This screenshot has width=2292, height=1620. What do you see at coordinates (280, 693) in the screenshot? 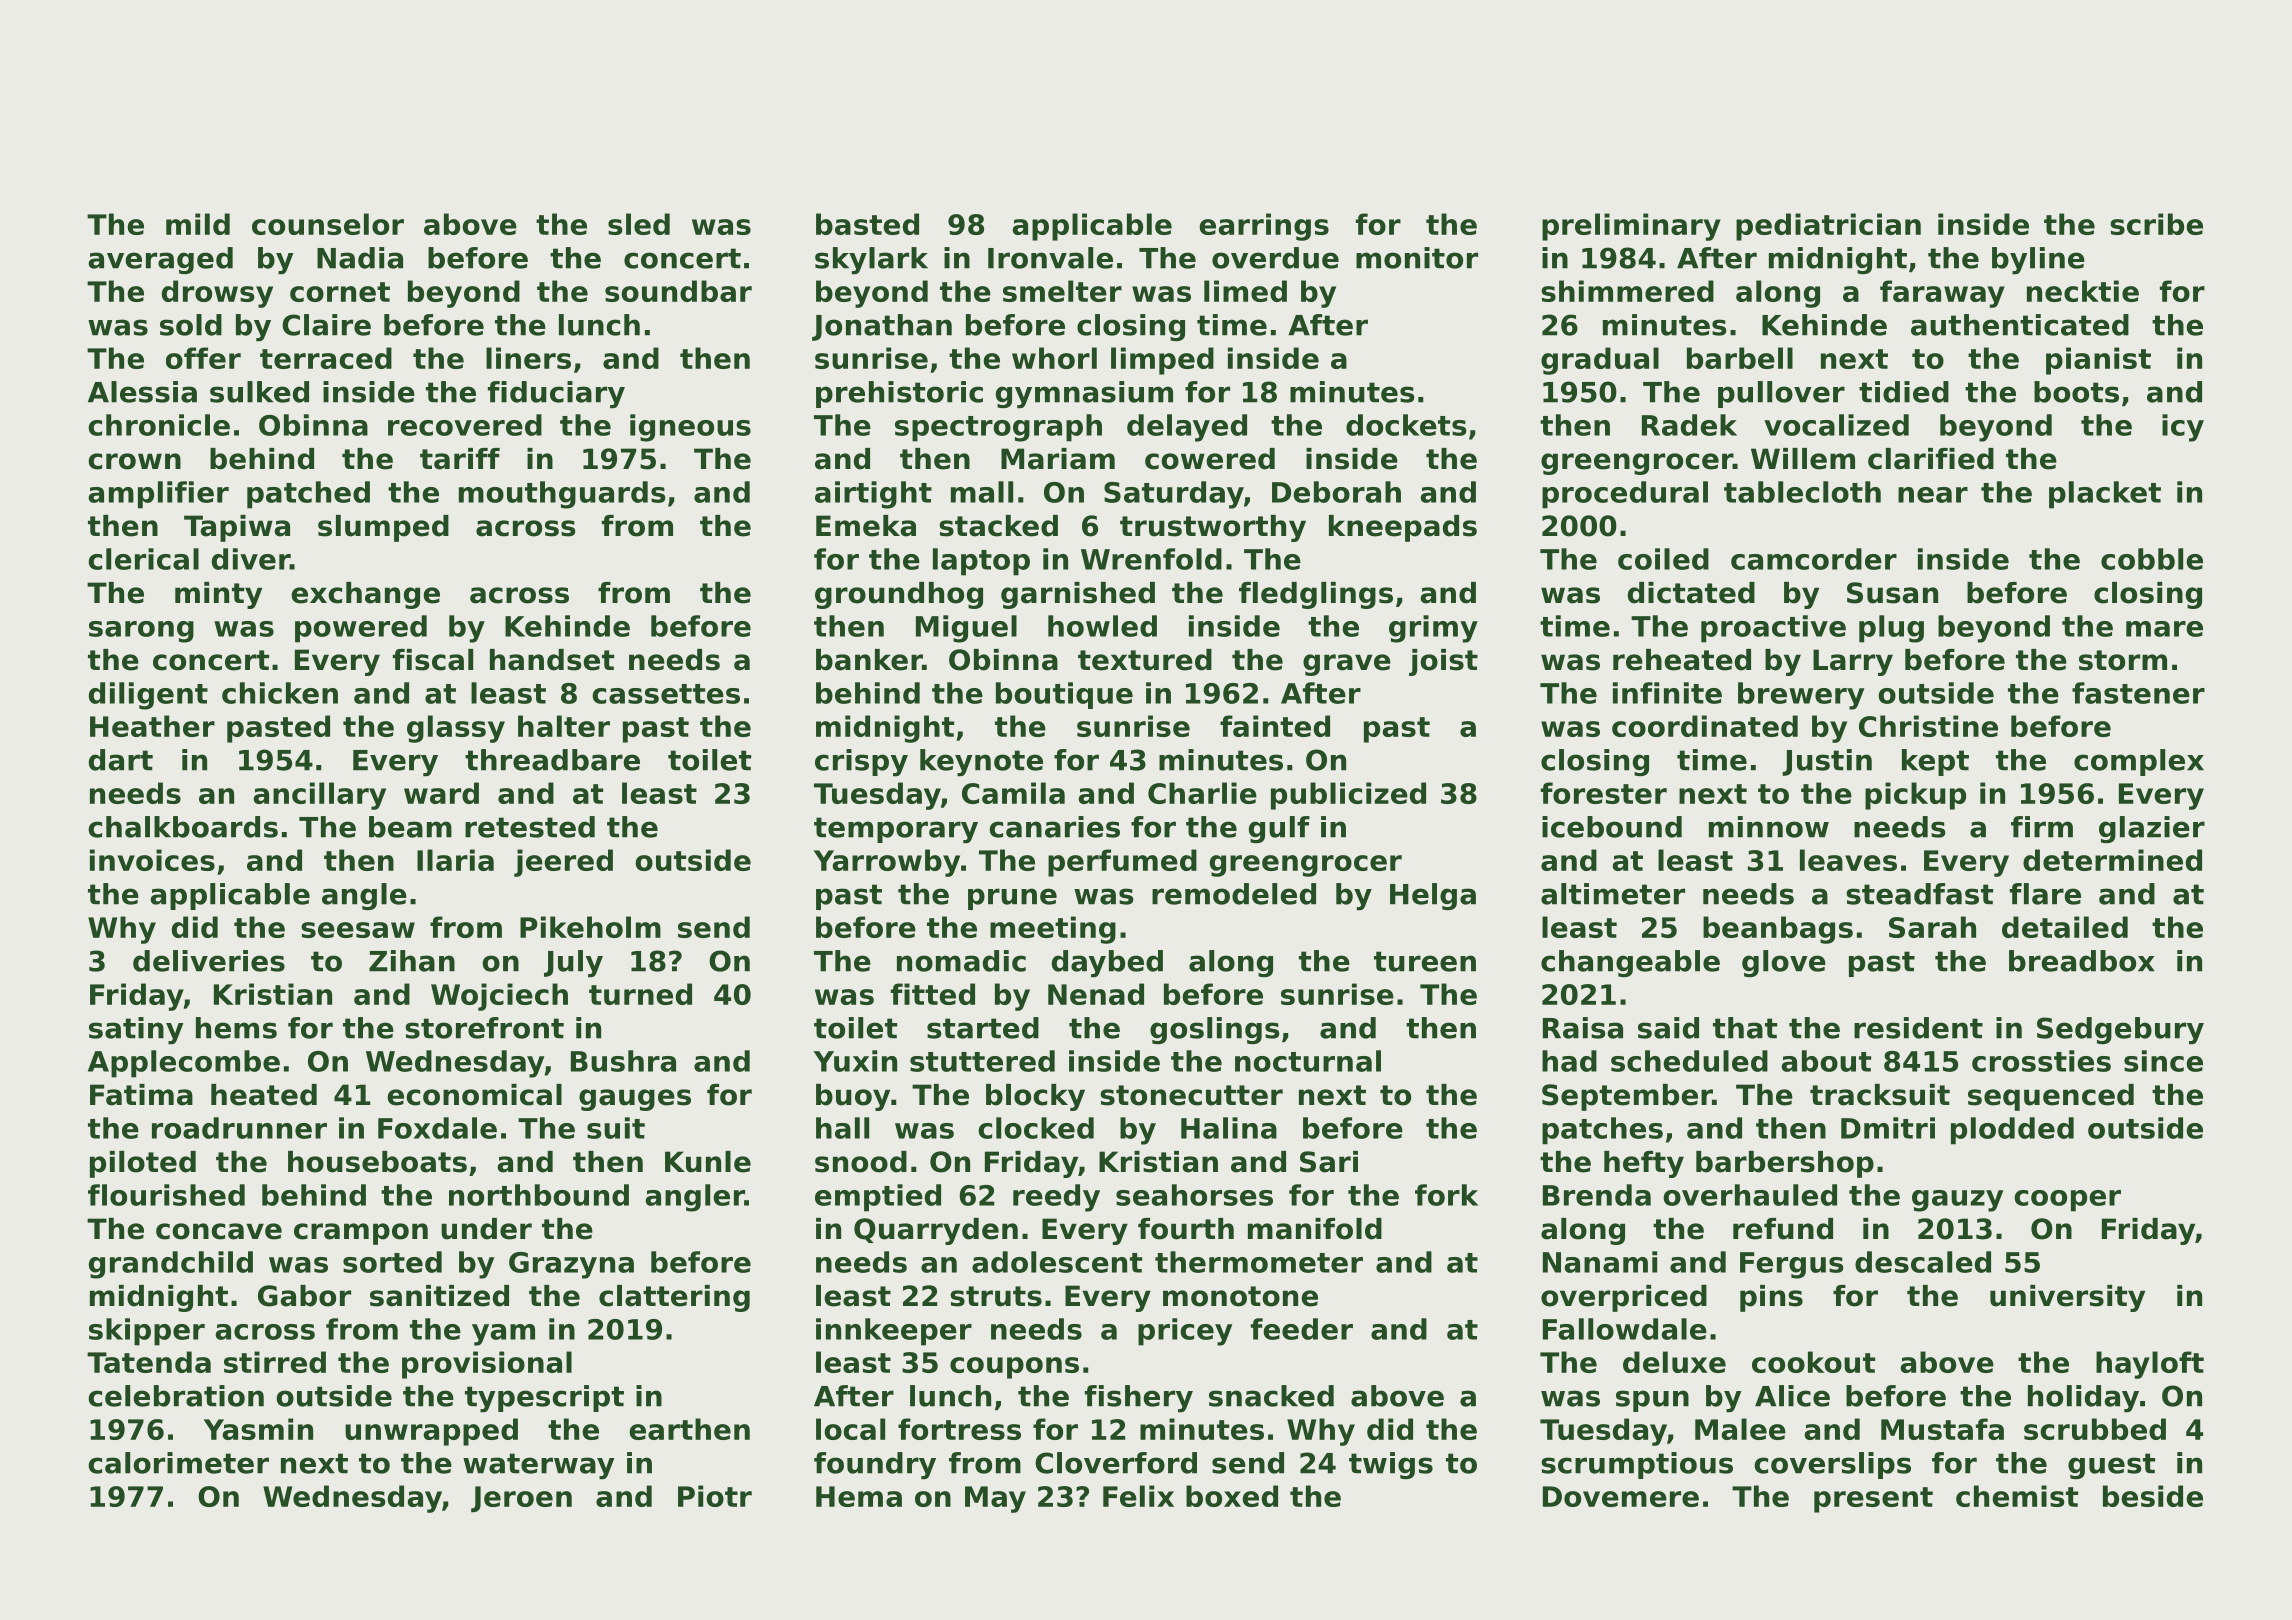
I see `chicken` at bounding box center [280, 693].
